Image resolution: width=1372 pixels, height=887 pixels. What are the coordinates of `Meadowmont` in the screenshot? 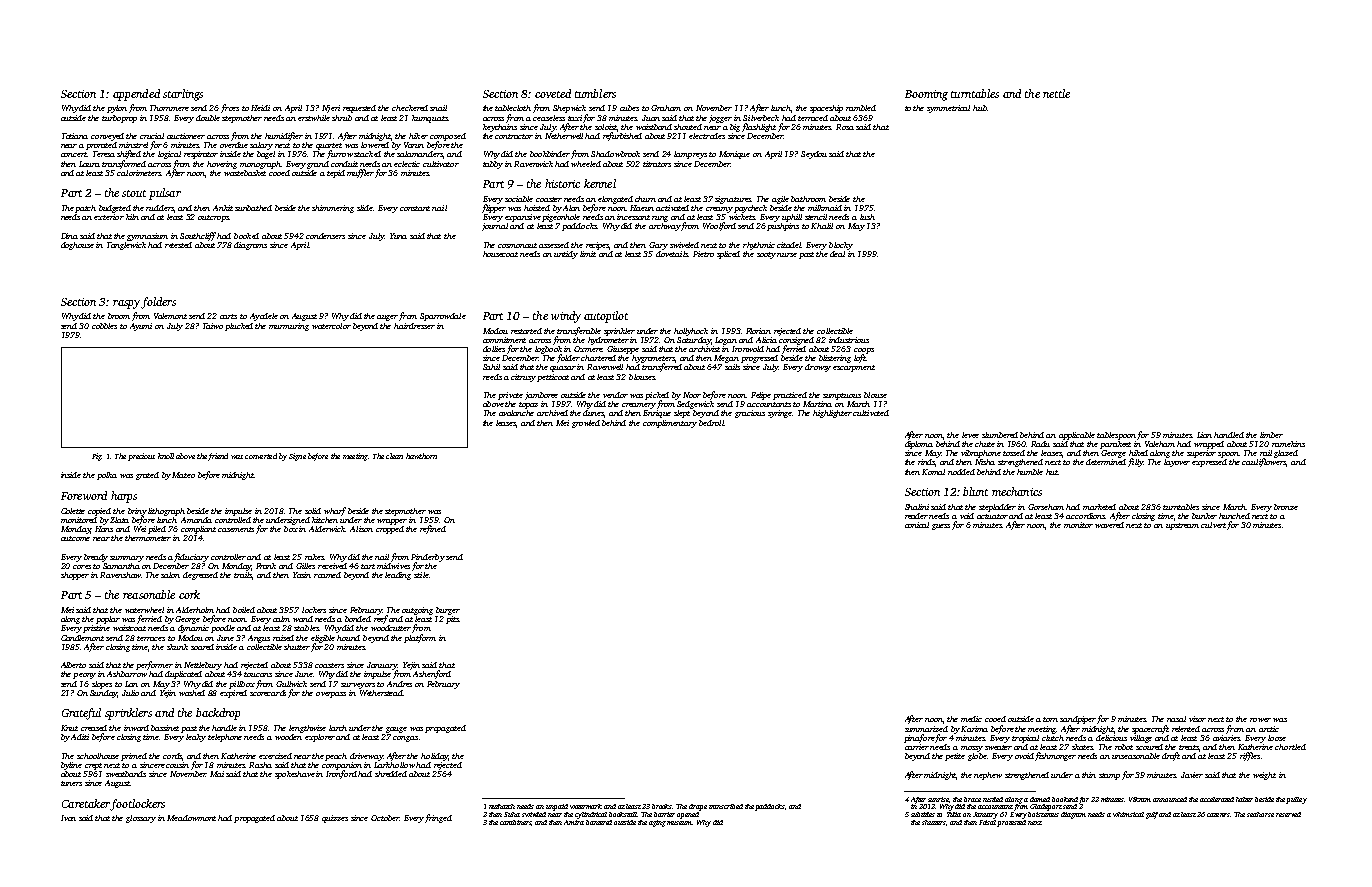 It's located at (191, 818).
